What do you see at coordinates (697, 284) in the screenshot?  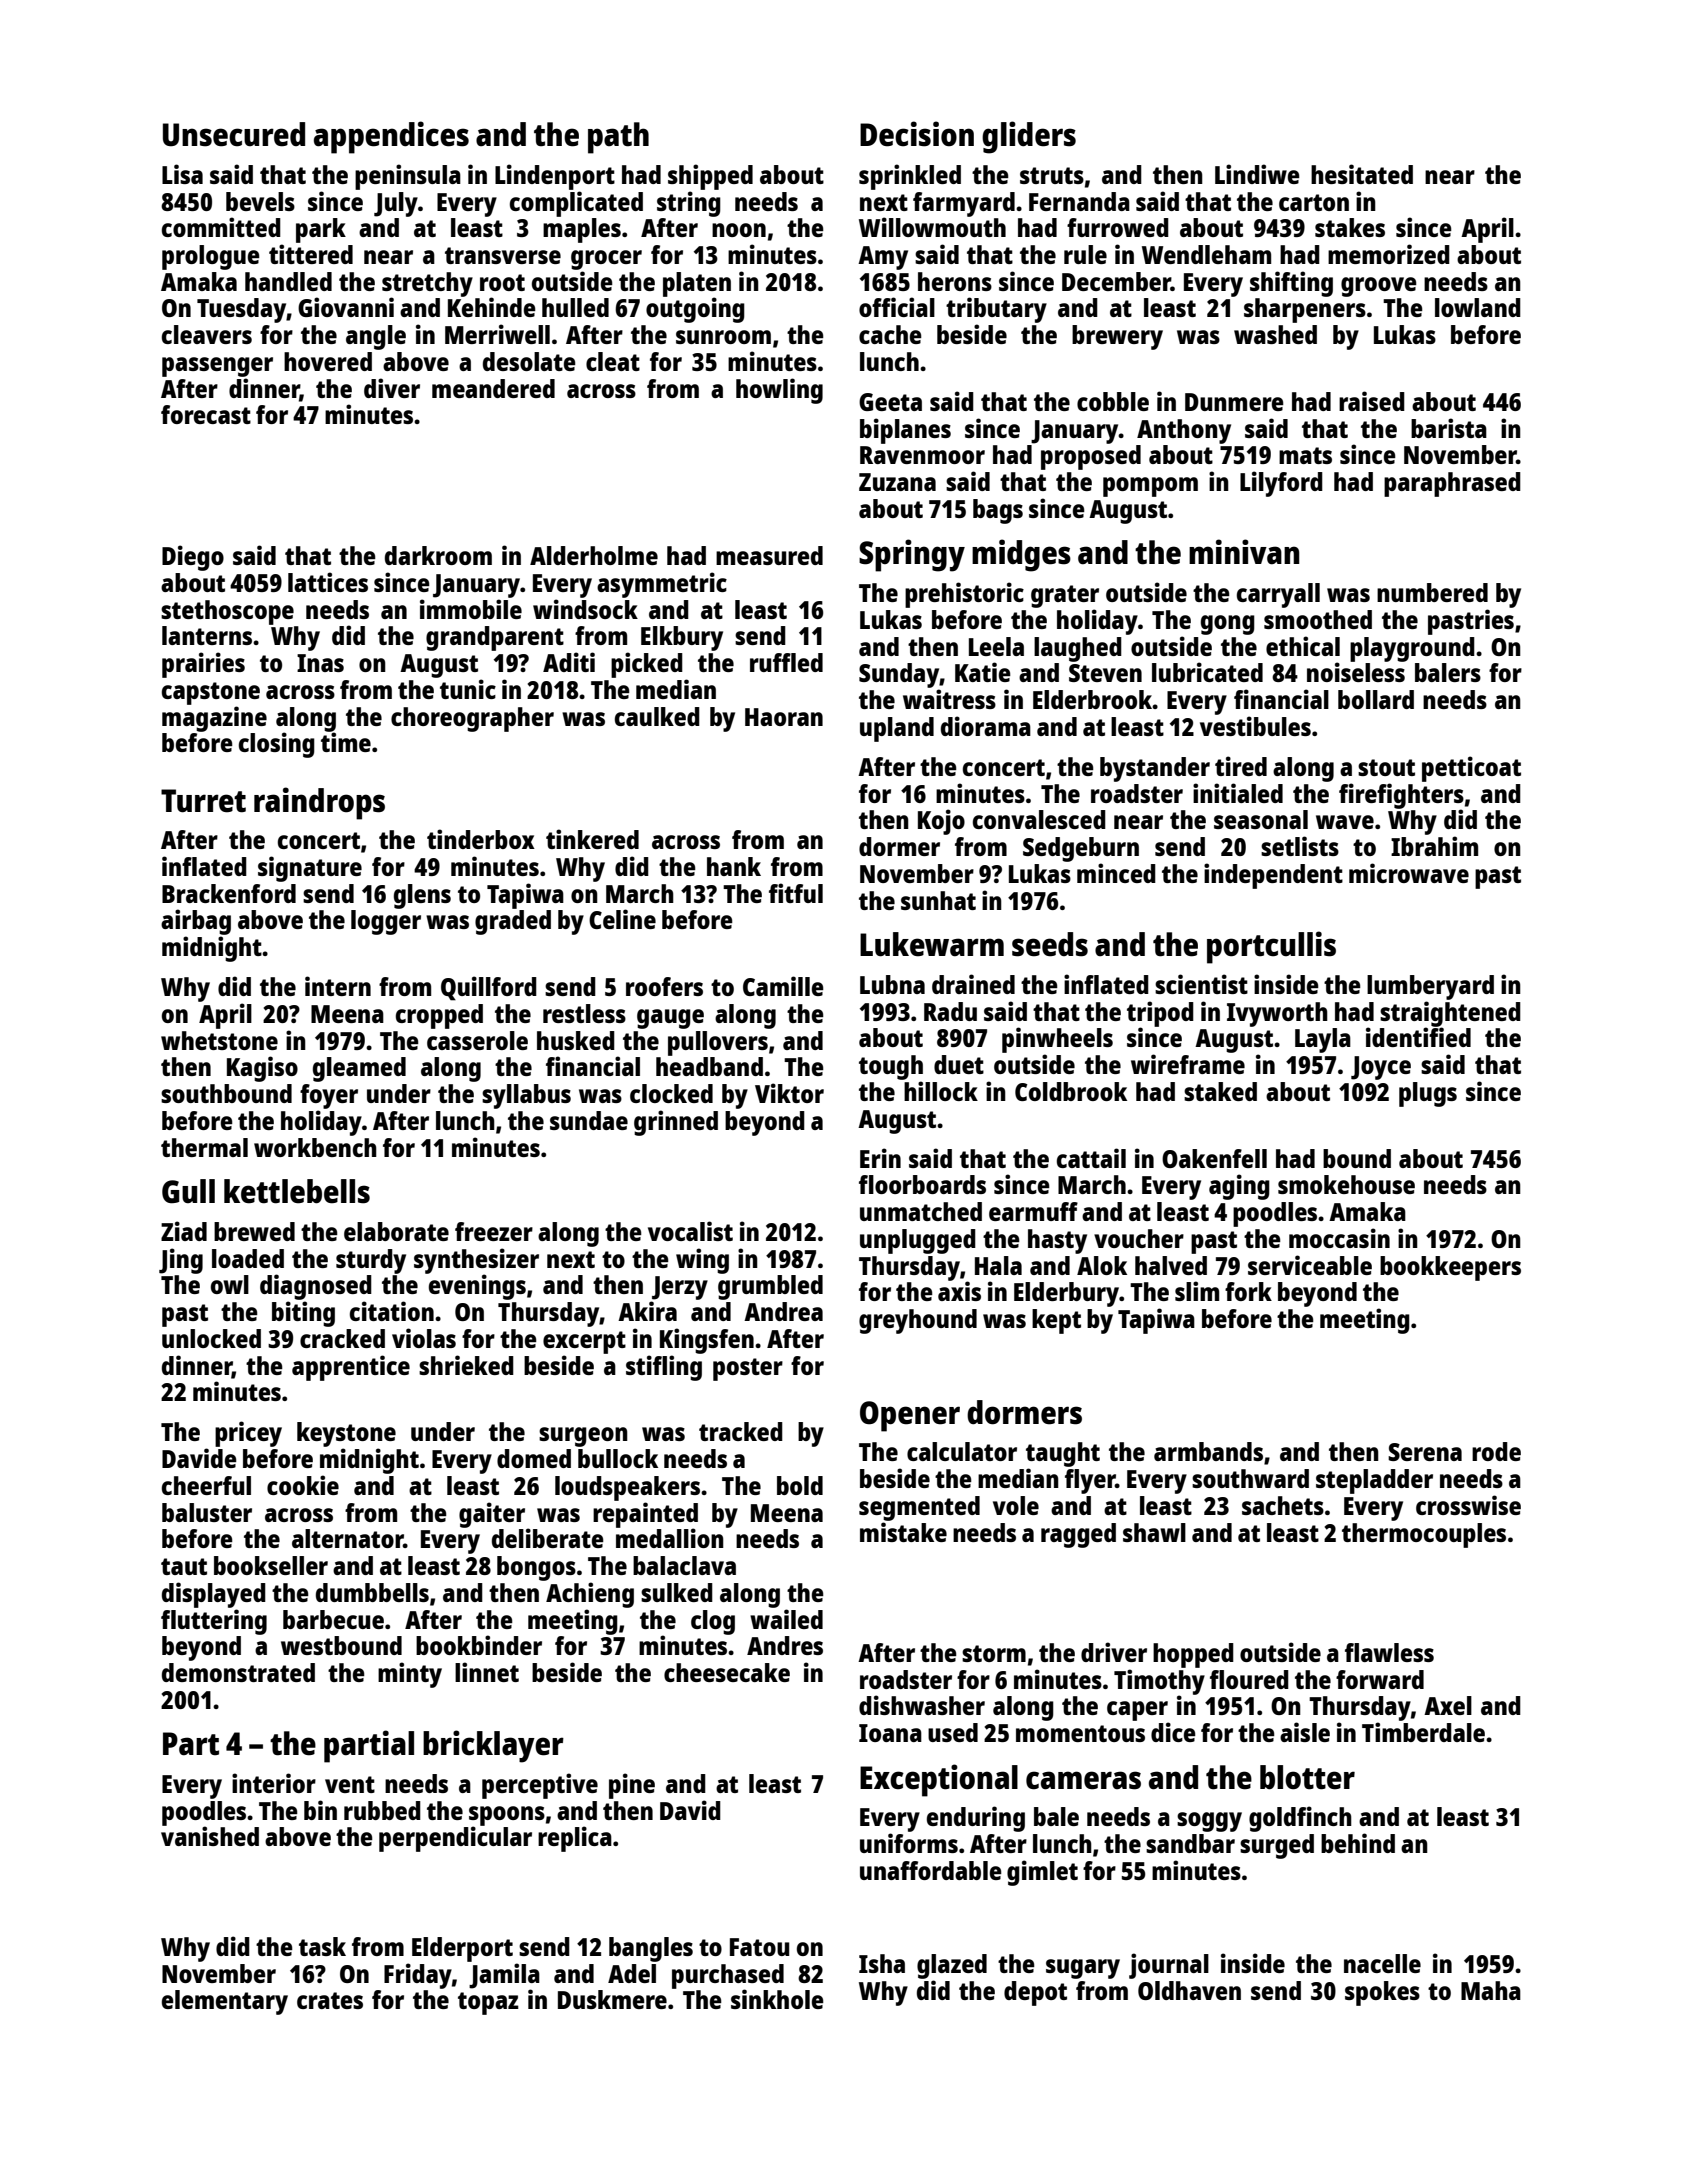 I see `platen` at bounding box center [697, 284].
